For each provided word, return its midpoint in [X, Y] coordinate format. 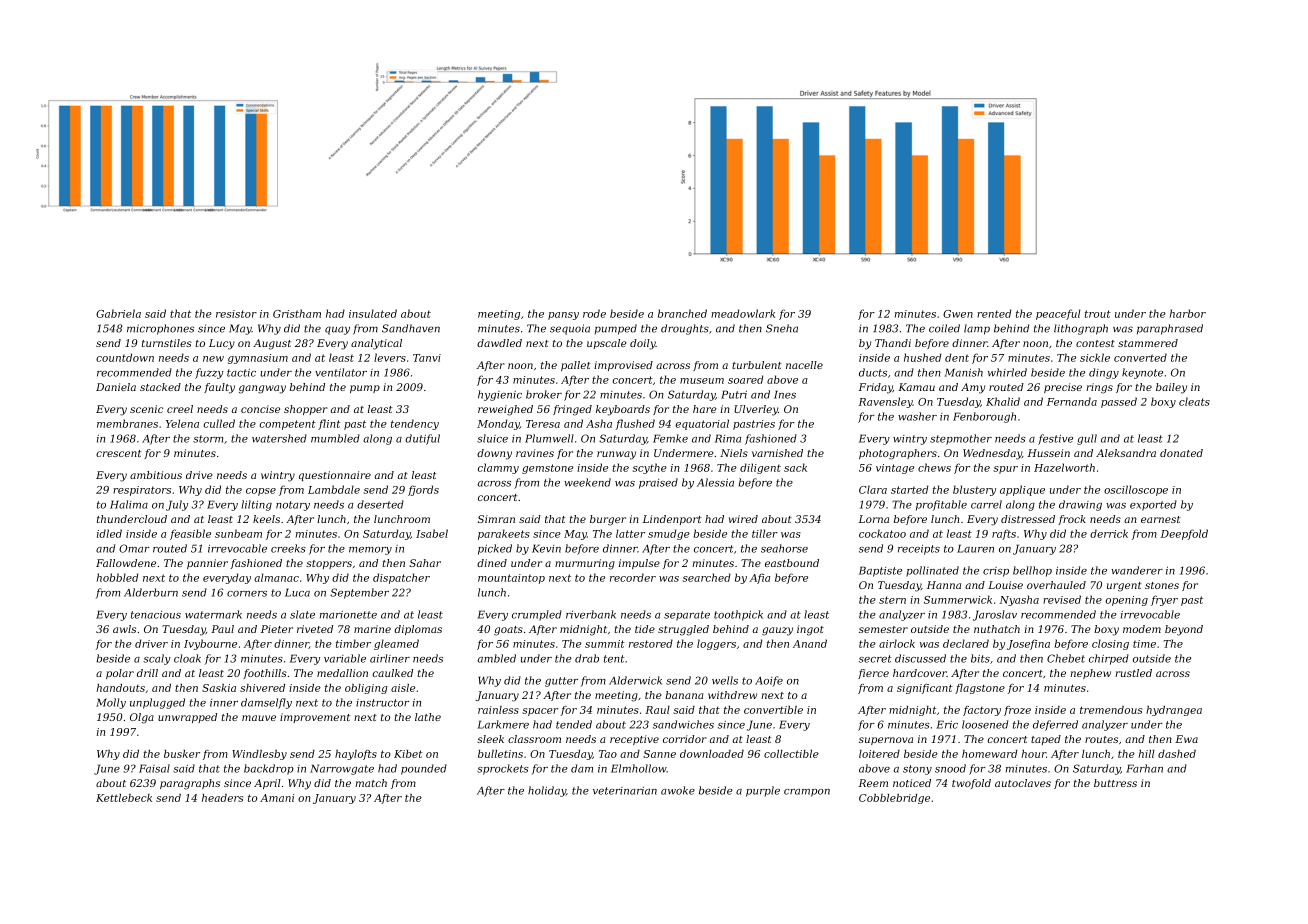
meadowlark [743, 313]
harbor [1188, 313]
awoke [678, 790]
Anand [810, 643]
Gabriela [118, 313]
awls [124, 629]
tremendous [1111, 710]
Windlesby [259, 755]
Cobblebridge [894, 799]
